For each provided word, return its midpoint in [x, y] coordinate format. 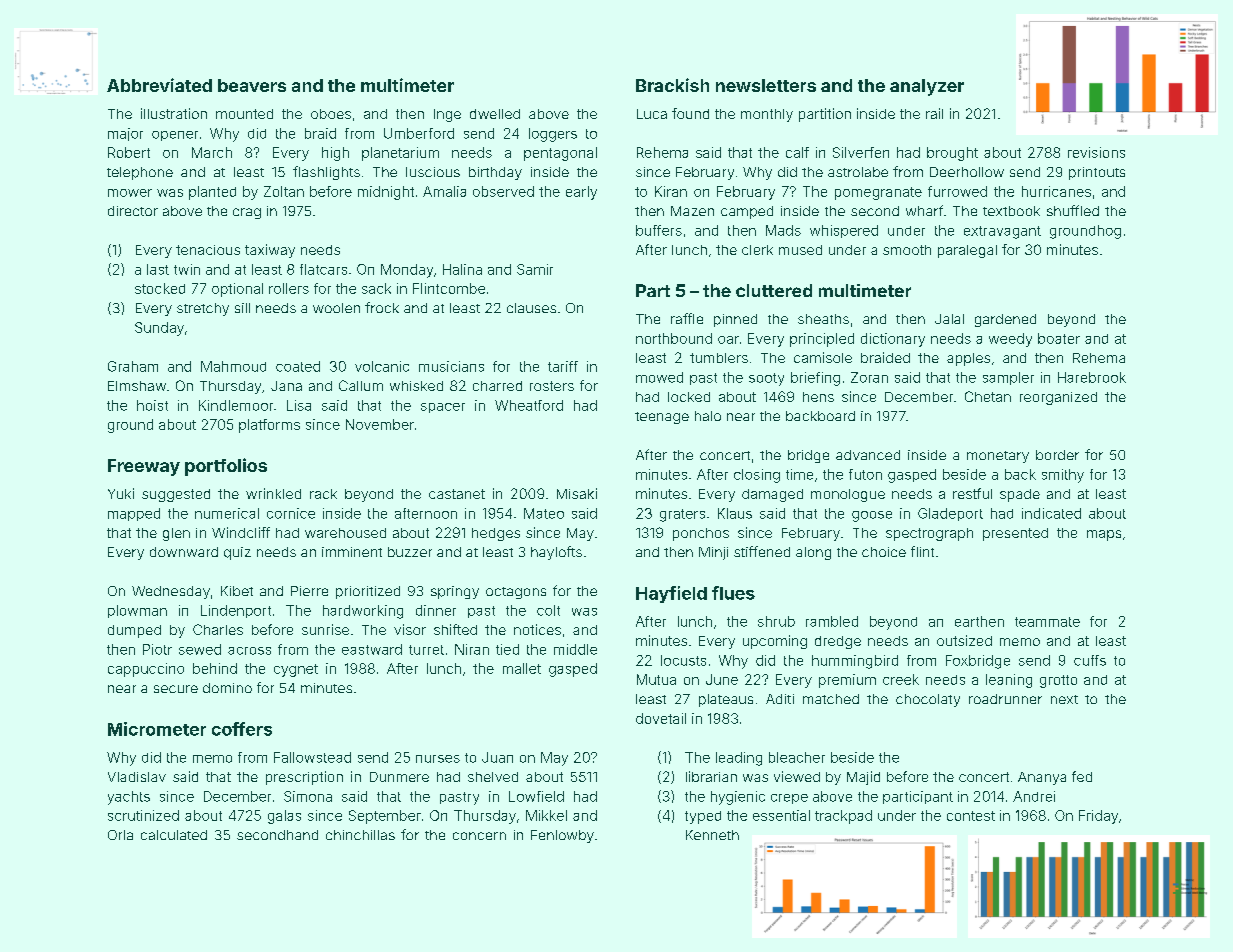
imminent [352, 552]
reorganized [1058, 398]
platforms [269, 426]
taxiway [270, 251]
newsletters [766, 85]
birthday [495, 173]
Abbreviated [159, 85]
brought [952, 154]
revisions [1096, 152]
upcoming [775, 642]
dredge [838, 642]
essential [781, 815]
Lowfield [536, 796]
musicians [451, 366]
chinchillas [360, 835]
